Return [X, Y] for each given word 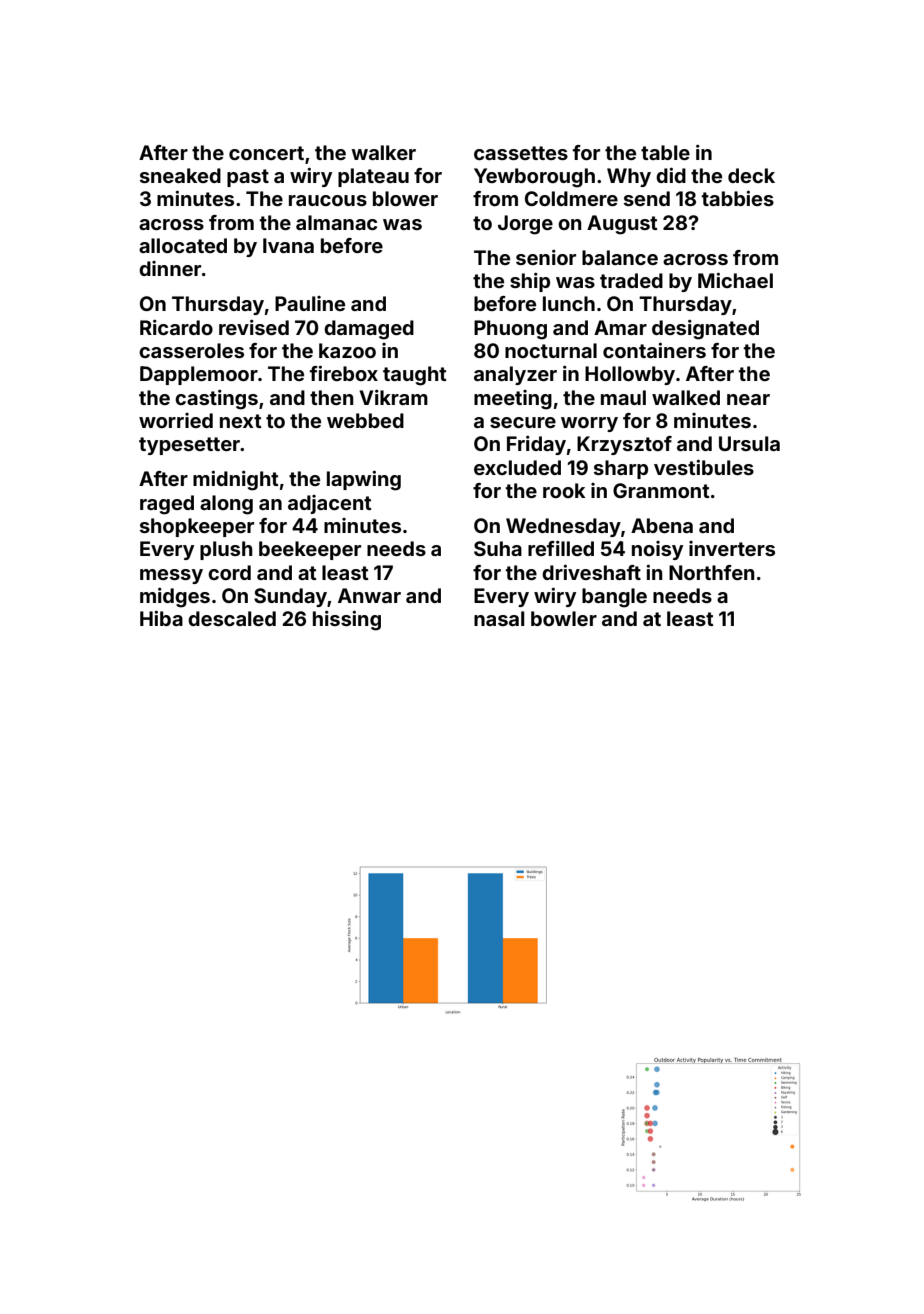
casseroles [191, 350]
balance [620, 257]
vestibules [704, 467]
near [748, 399]
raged [167, 505]
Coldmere [571, 198]
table [665, 152]
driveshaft [591, 572]
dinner [170, 268]
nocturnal [551, 350]
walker [383, 152]
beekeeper [310, 550]
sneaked [180, 175]
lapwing [364, 481]
